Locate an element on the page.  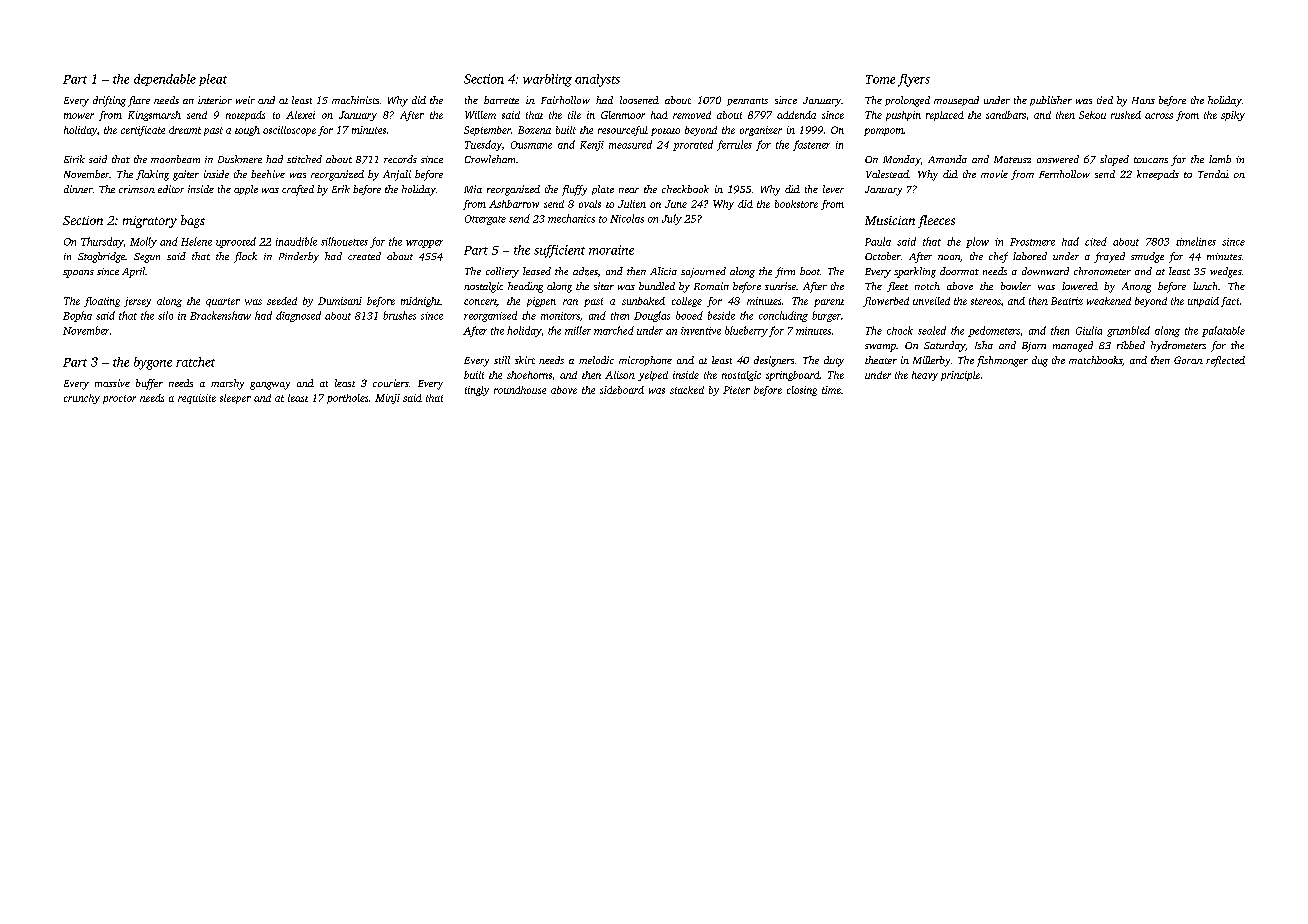
Eirik is located at coordinates (74, 159).
